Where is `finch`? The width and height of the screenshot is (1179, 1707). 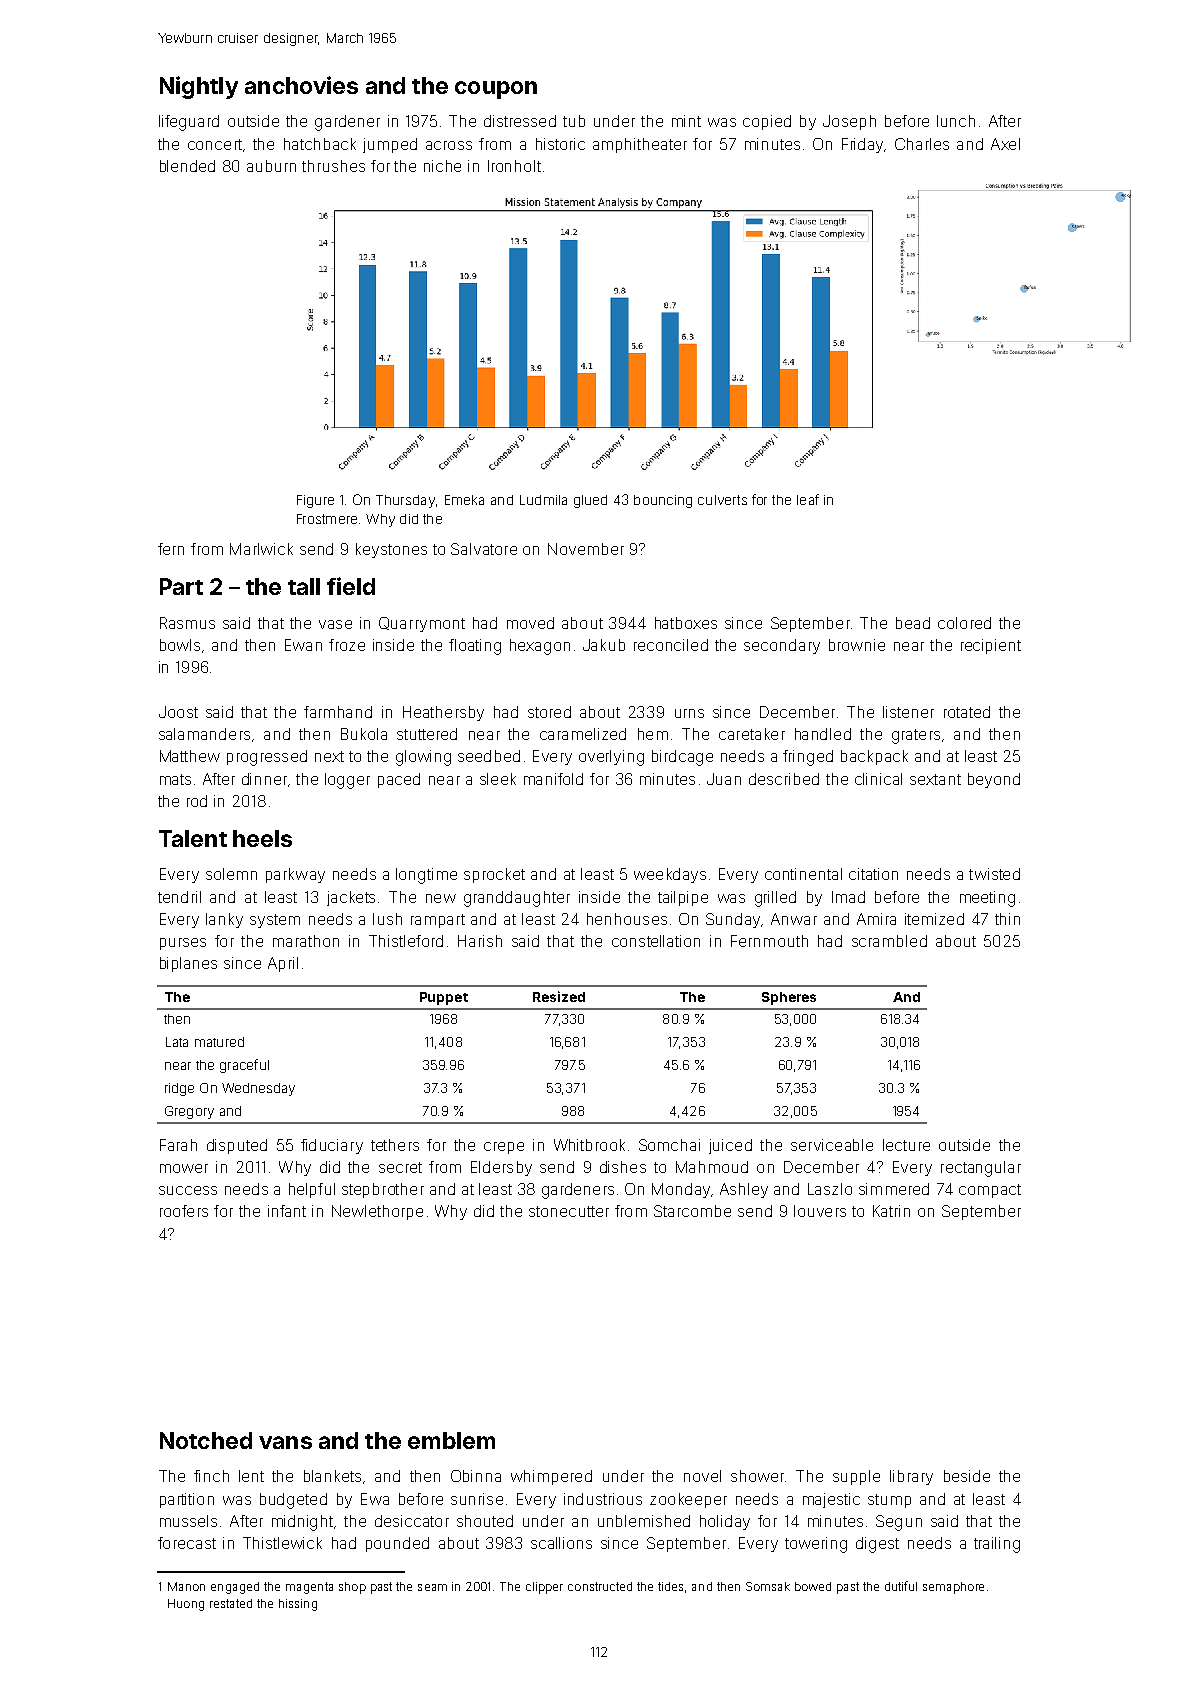 finch is located at coordinates (211, 1476).
